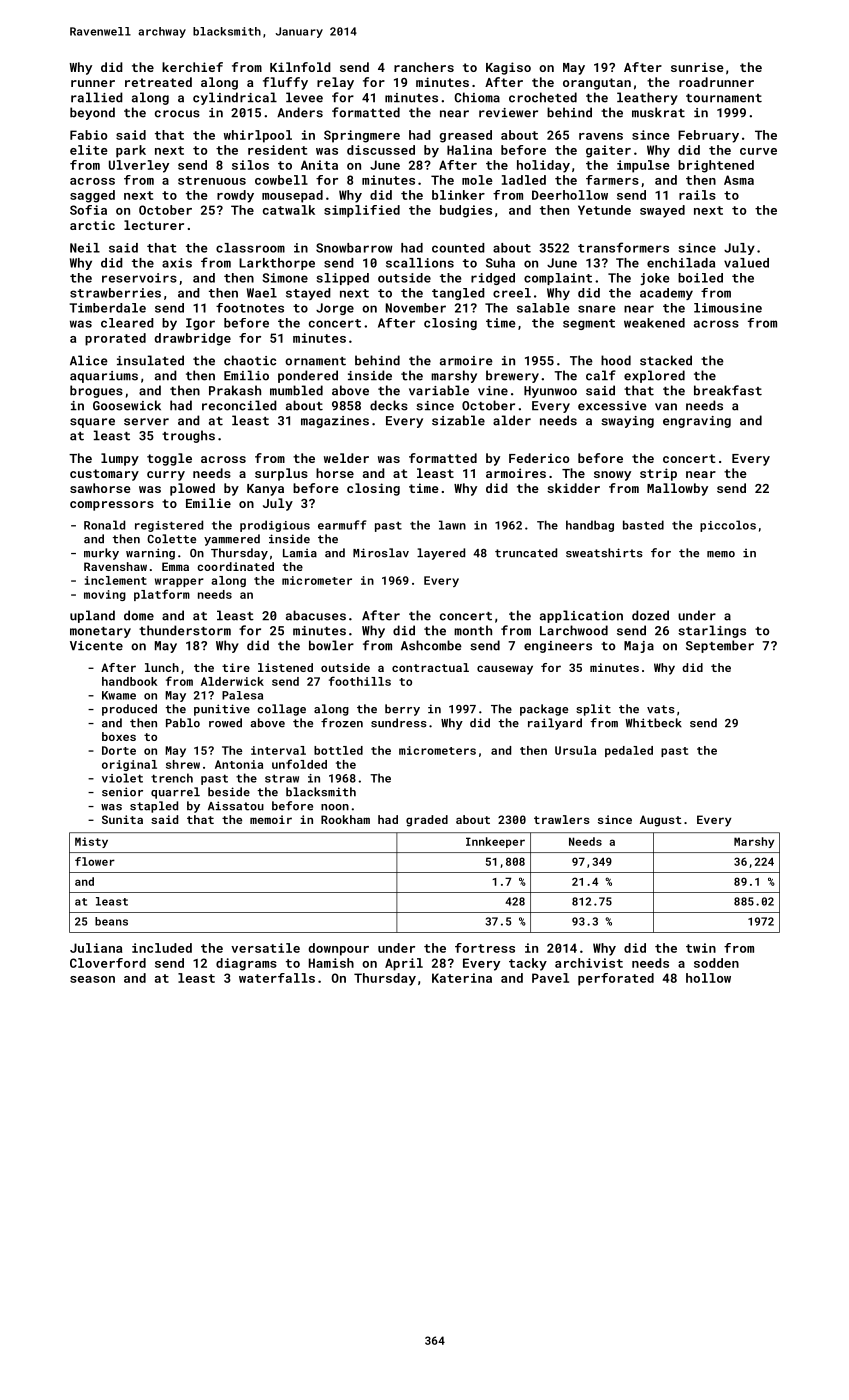  Describe the element at coordinates (236, 667) in the screenshot. I see `tire` at that location.
